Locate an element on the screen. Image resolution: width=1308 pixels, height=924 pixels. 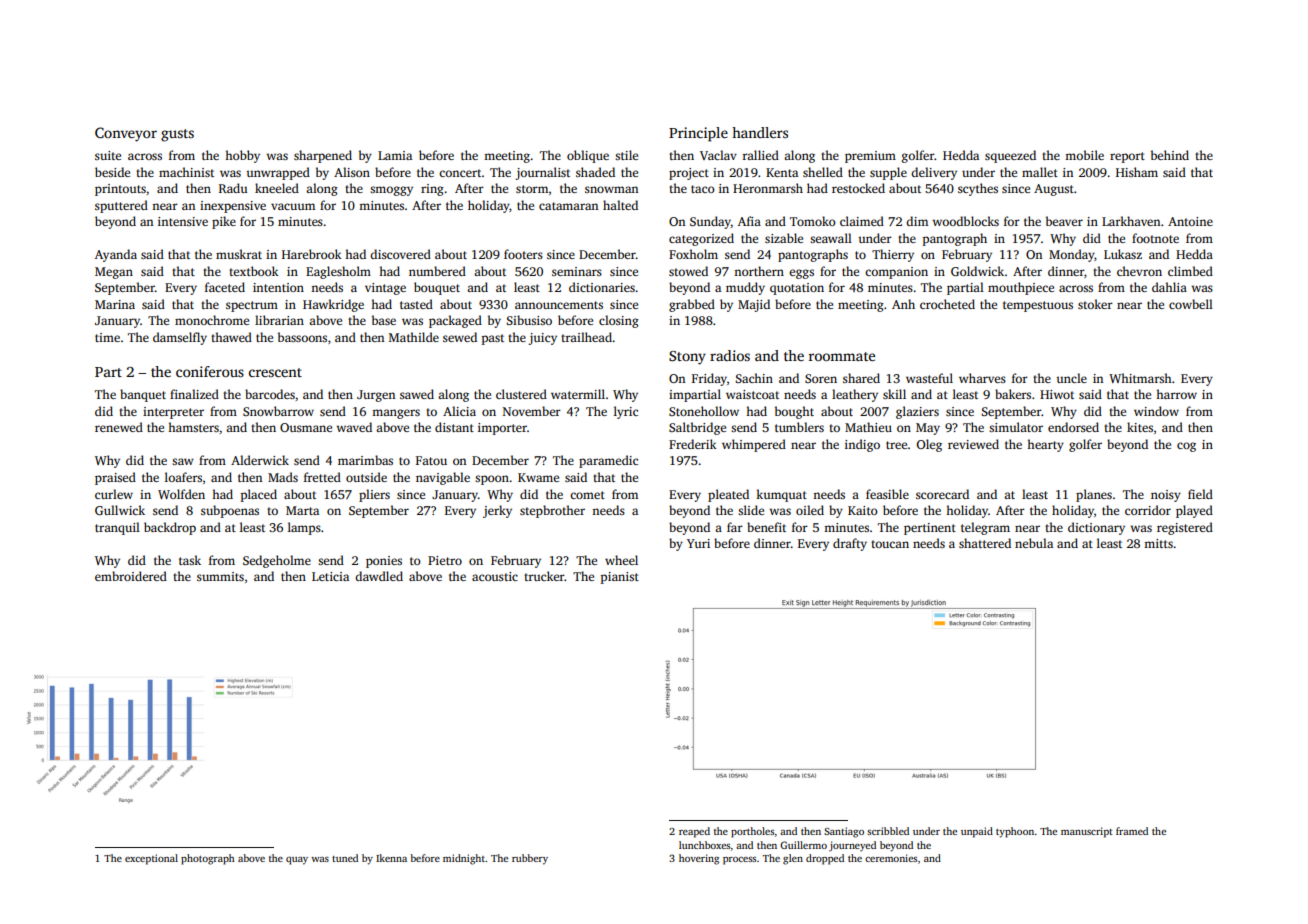
reaped is located at coordinates (694, 832).
